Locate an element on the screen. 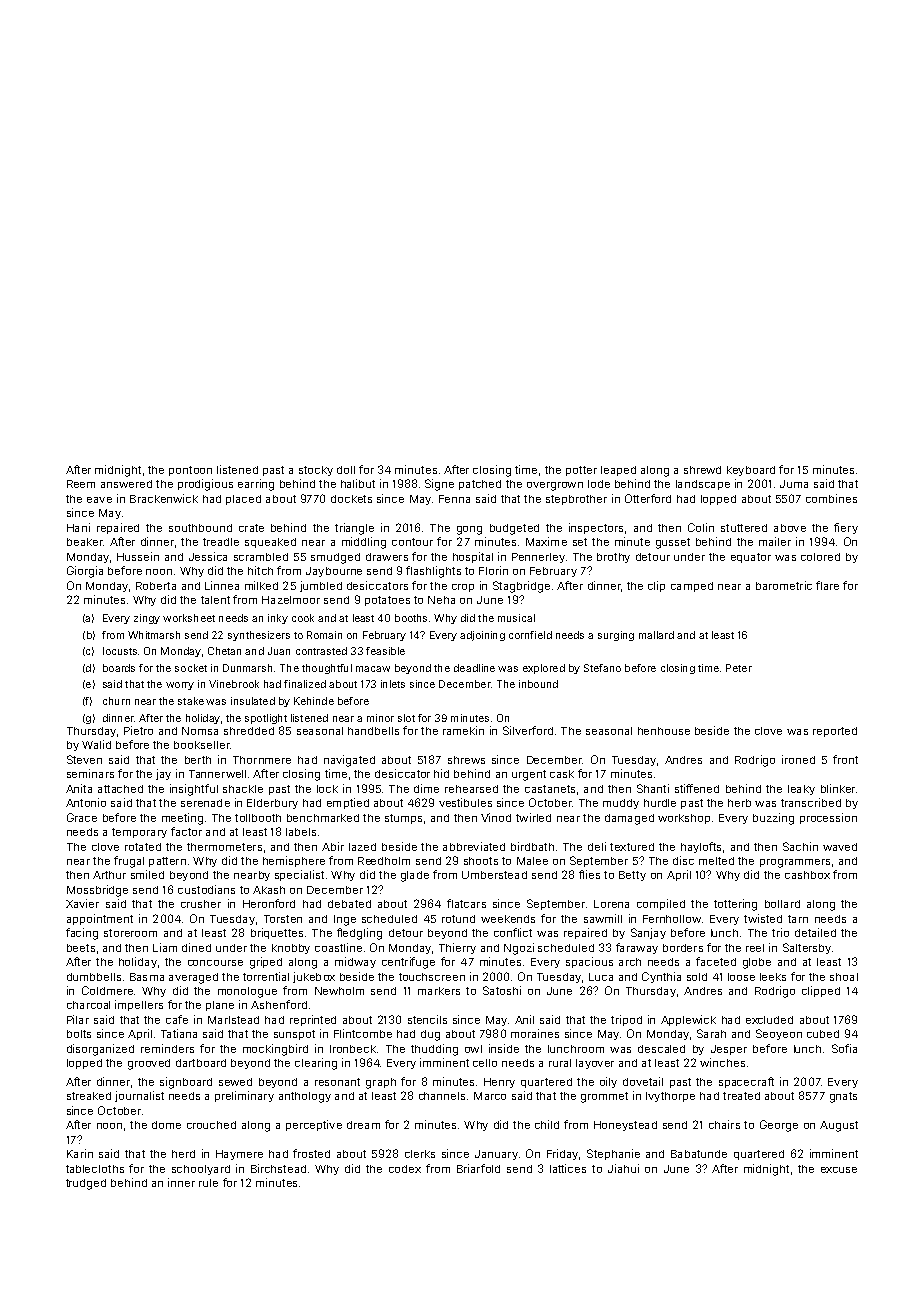 This screenshot has width=924, height=1308. waved is located at coordinates (840, 847).
